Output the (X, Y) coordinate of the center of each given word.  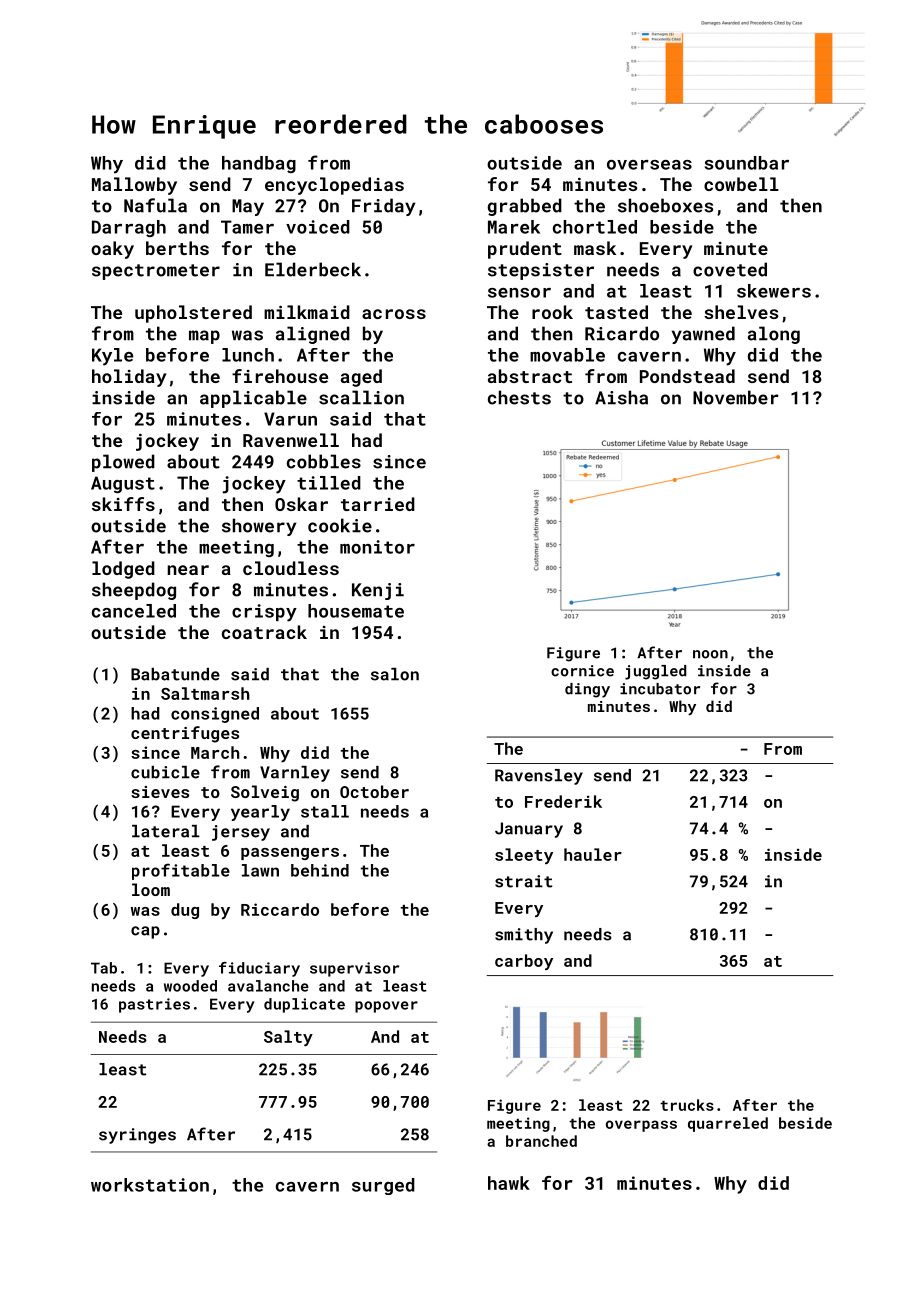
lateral (166, 831)
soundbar (747, 163)
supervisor (354, 969)
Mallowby (134, 186)
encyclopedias (334, 186)
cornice (582, 671)
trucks (687, 1105)
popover (386, 1007)
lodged (123, 570)
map (204, 337)
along (774, 335)
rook (552, 312)
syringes (137, 1136)
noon (710, 654)
